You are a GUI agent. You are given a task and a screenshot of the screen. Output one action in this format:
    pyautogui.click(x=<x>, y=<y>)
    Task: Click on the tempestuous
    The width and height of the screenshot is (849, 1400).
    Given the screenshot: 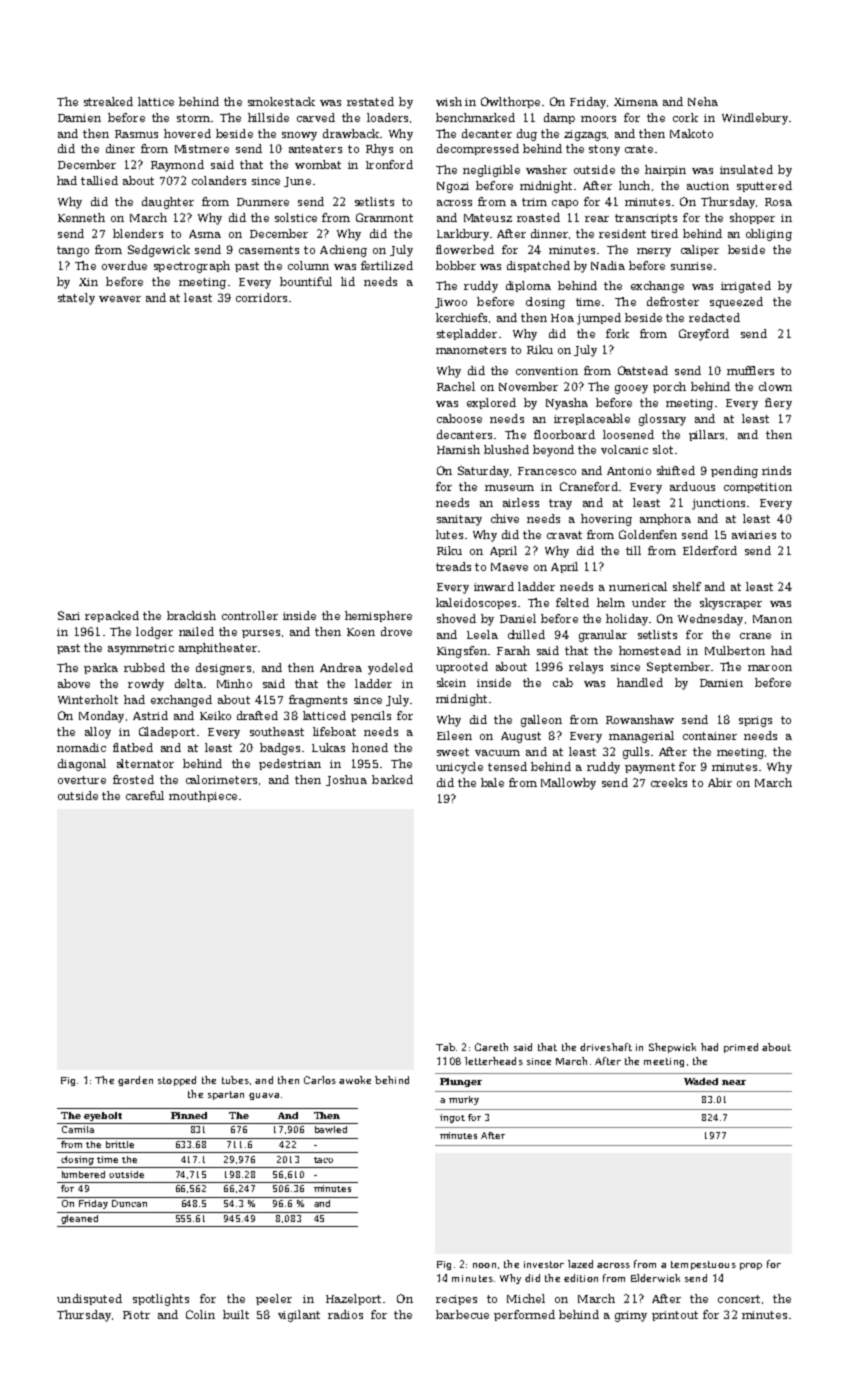 What is the action you would take?
    pyautogui.click(x=703, y=1265)
